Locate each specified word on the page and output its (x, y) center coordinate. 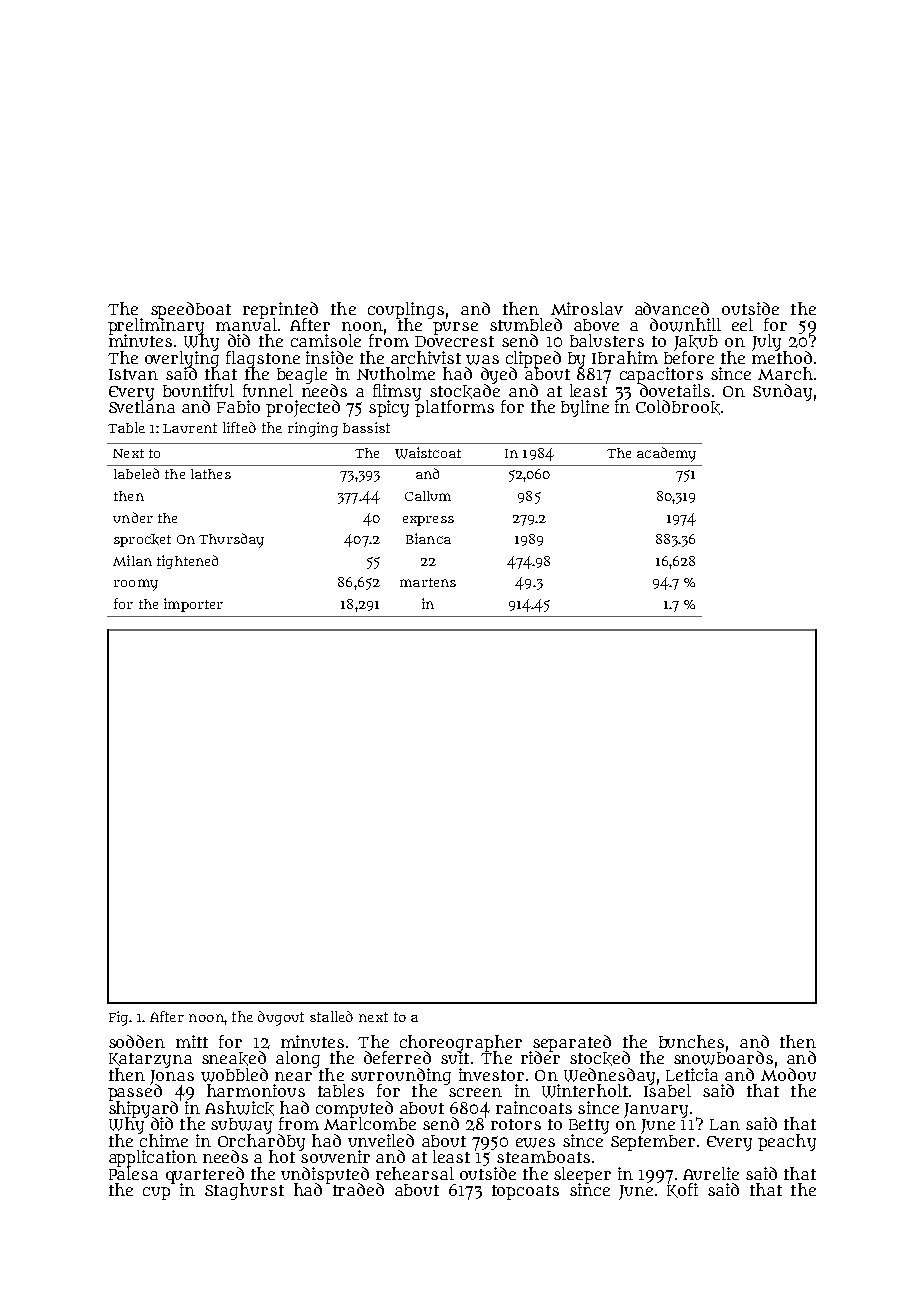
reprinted (280, 310)
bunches (691, 1041)
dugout (281, 1018)
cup (156, 1193)
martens (428, 582)
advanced (672, 308)
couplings (406, 310)
